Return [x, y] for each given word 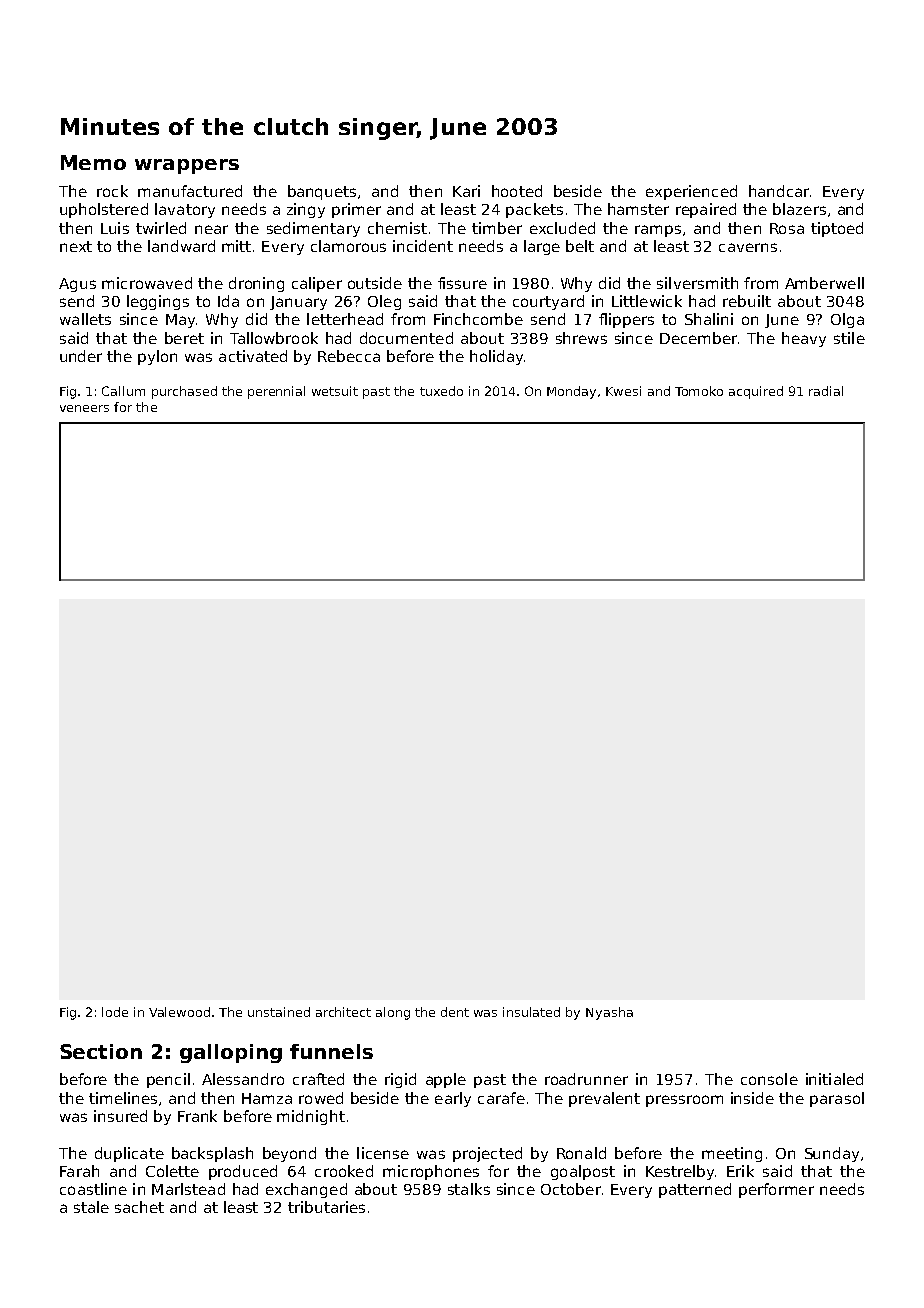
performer [776, 1190]
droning [256, 284]
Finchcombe [478, 319]
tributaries [326, 1207]
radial [826, 391]
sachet [139, 1207]
